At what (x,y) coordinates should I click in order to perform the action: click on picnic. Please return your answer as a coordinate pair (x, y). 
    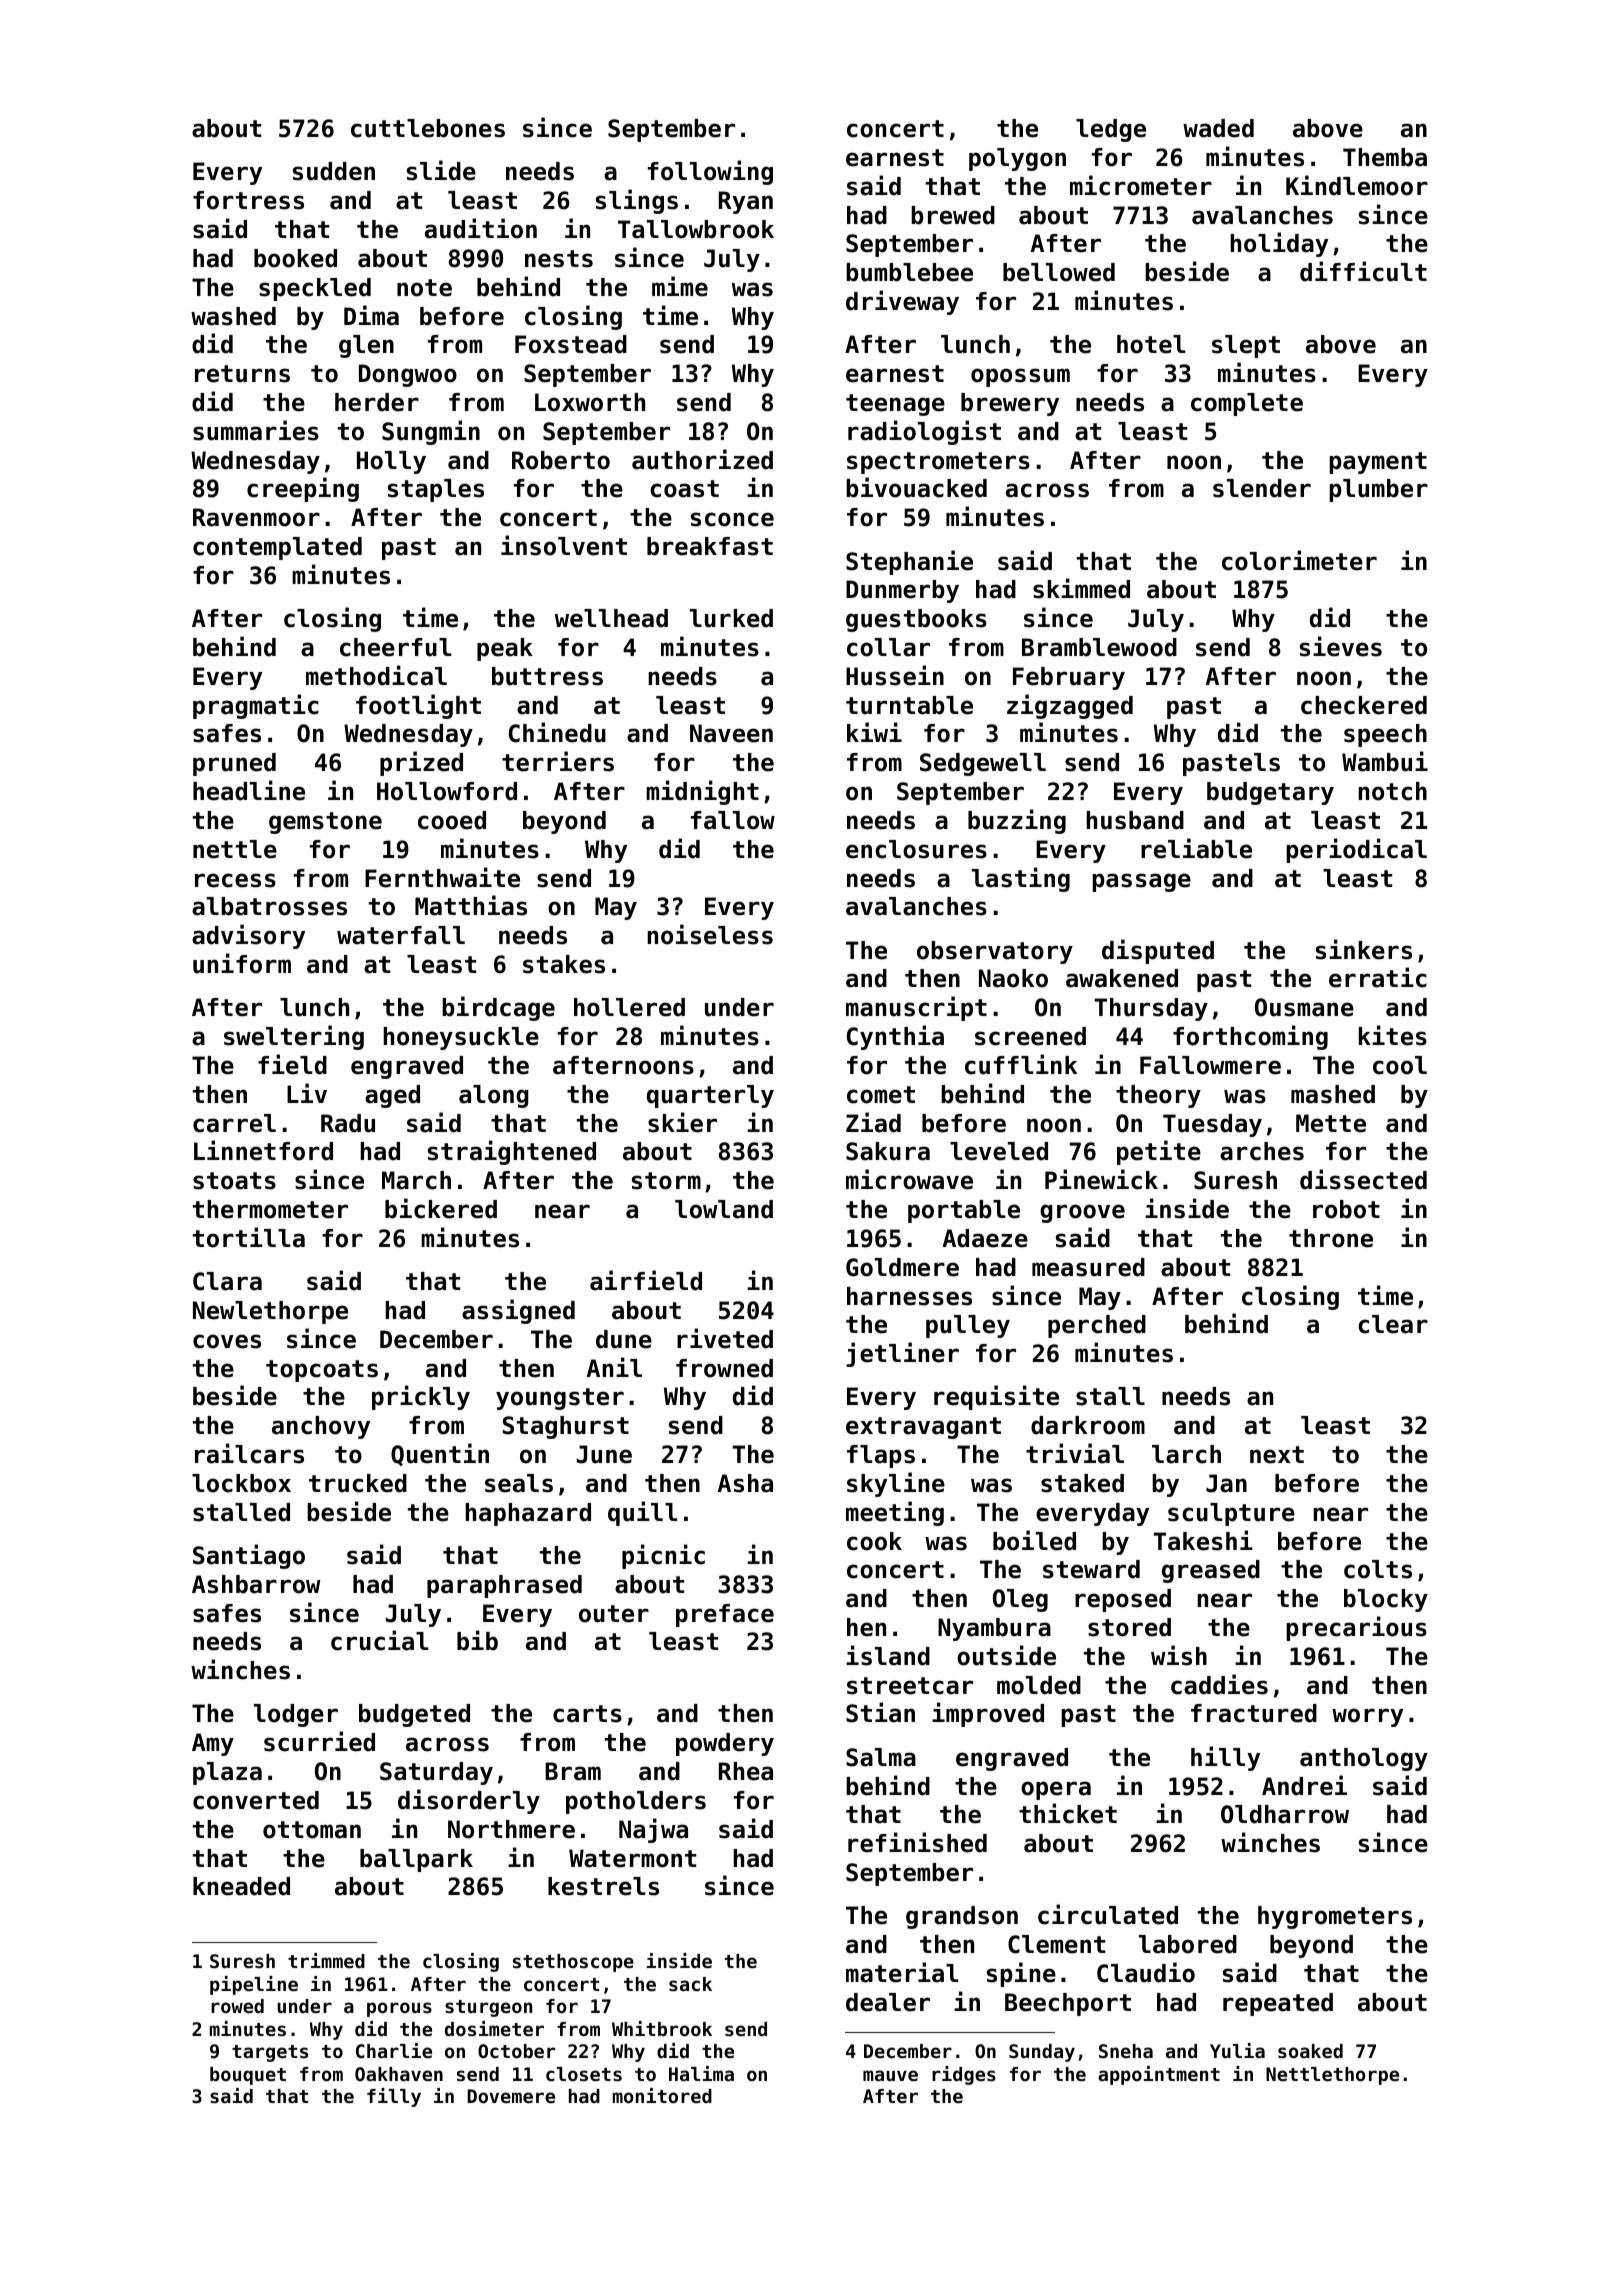
    Looking at the image, I should click on (663, 1556).
